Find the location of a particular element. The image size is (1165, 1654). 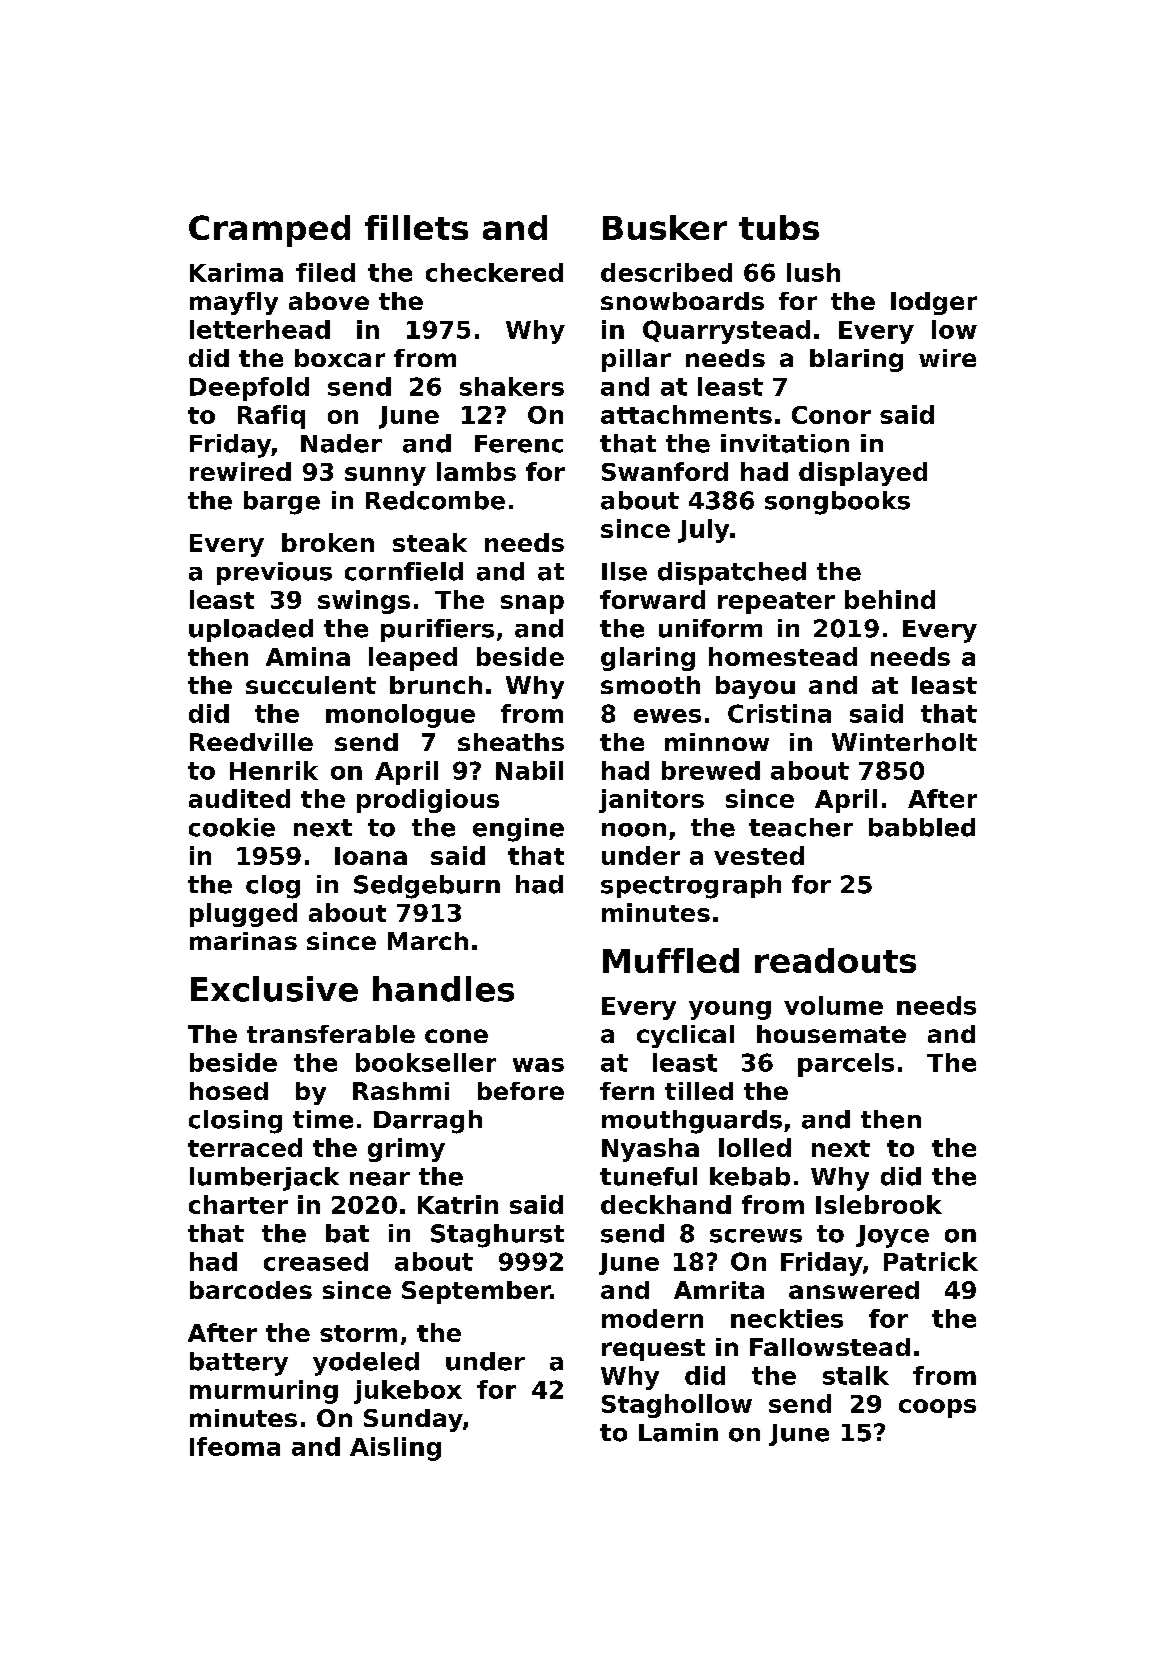

coops is located at coordinates (937, 1408).
